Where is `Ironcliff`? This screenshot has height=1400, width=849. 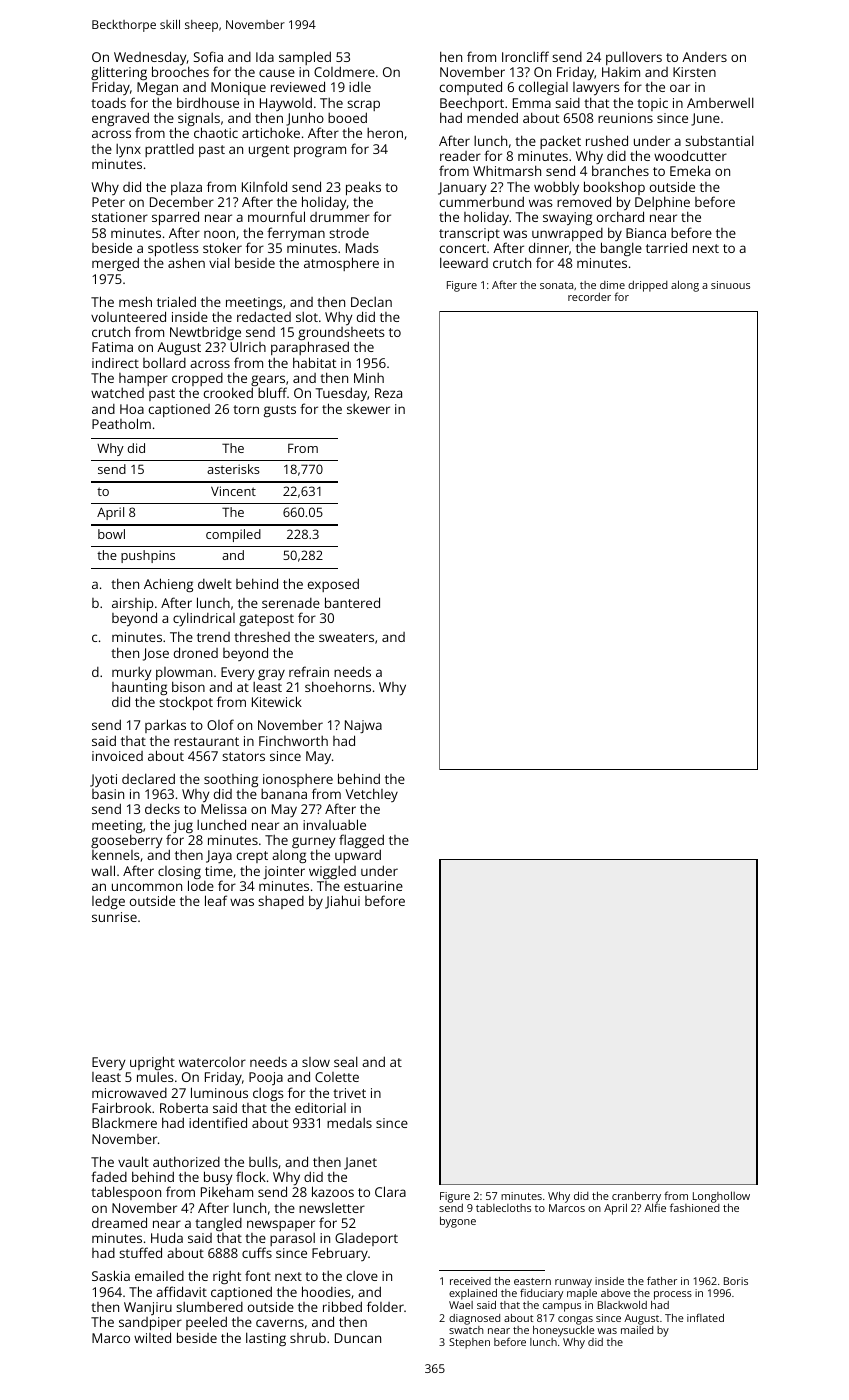 Ironcliff is located at coordinates (525, 56).
